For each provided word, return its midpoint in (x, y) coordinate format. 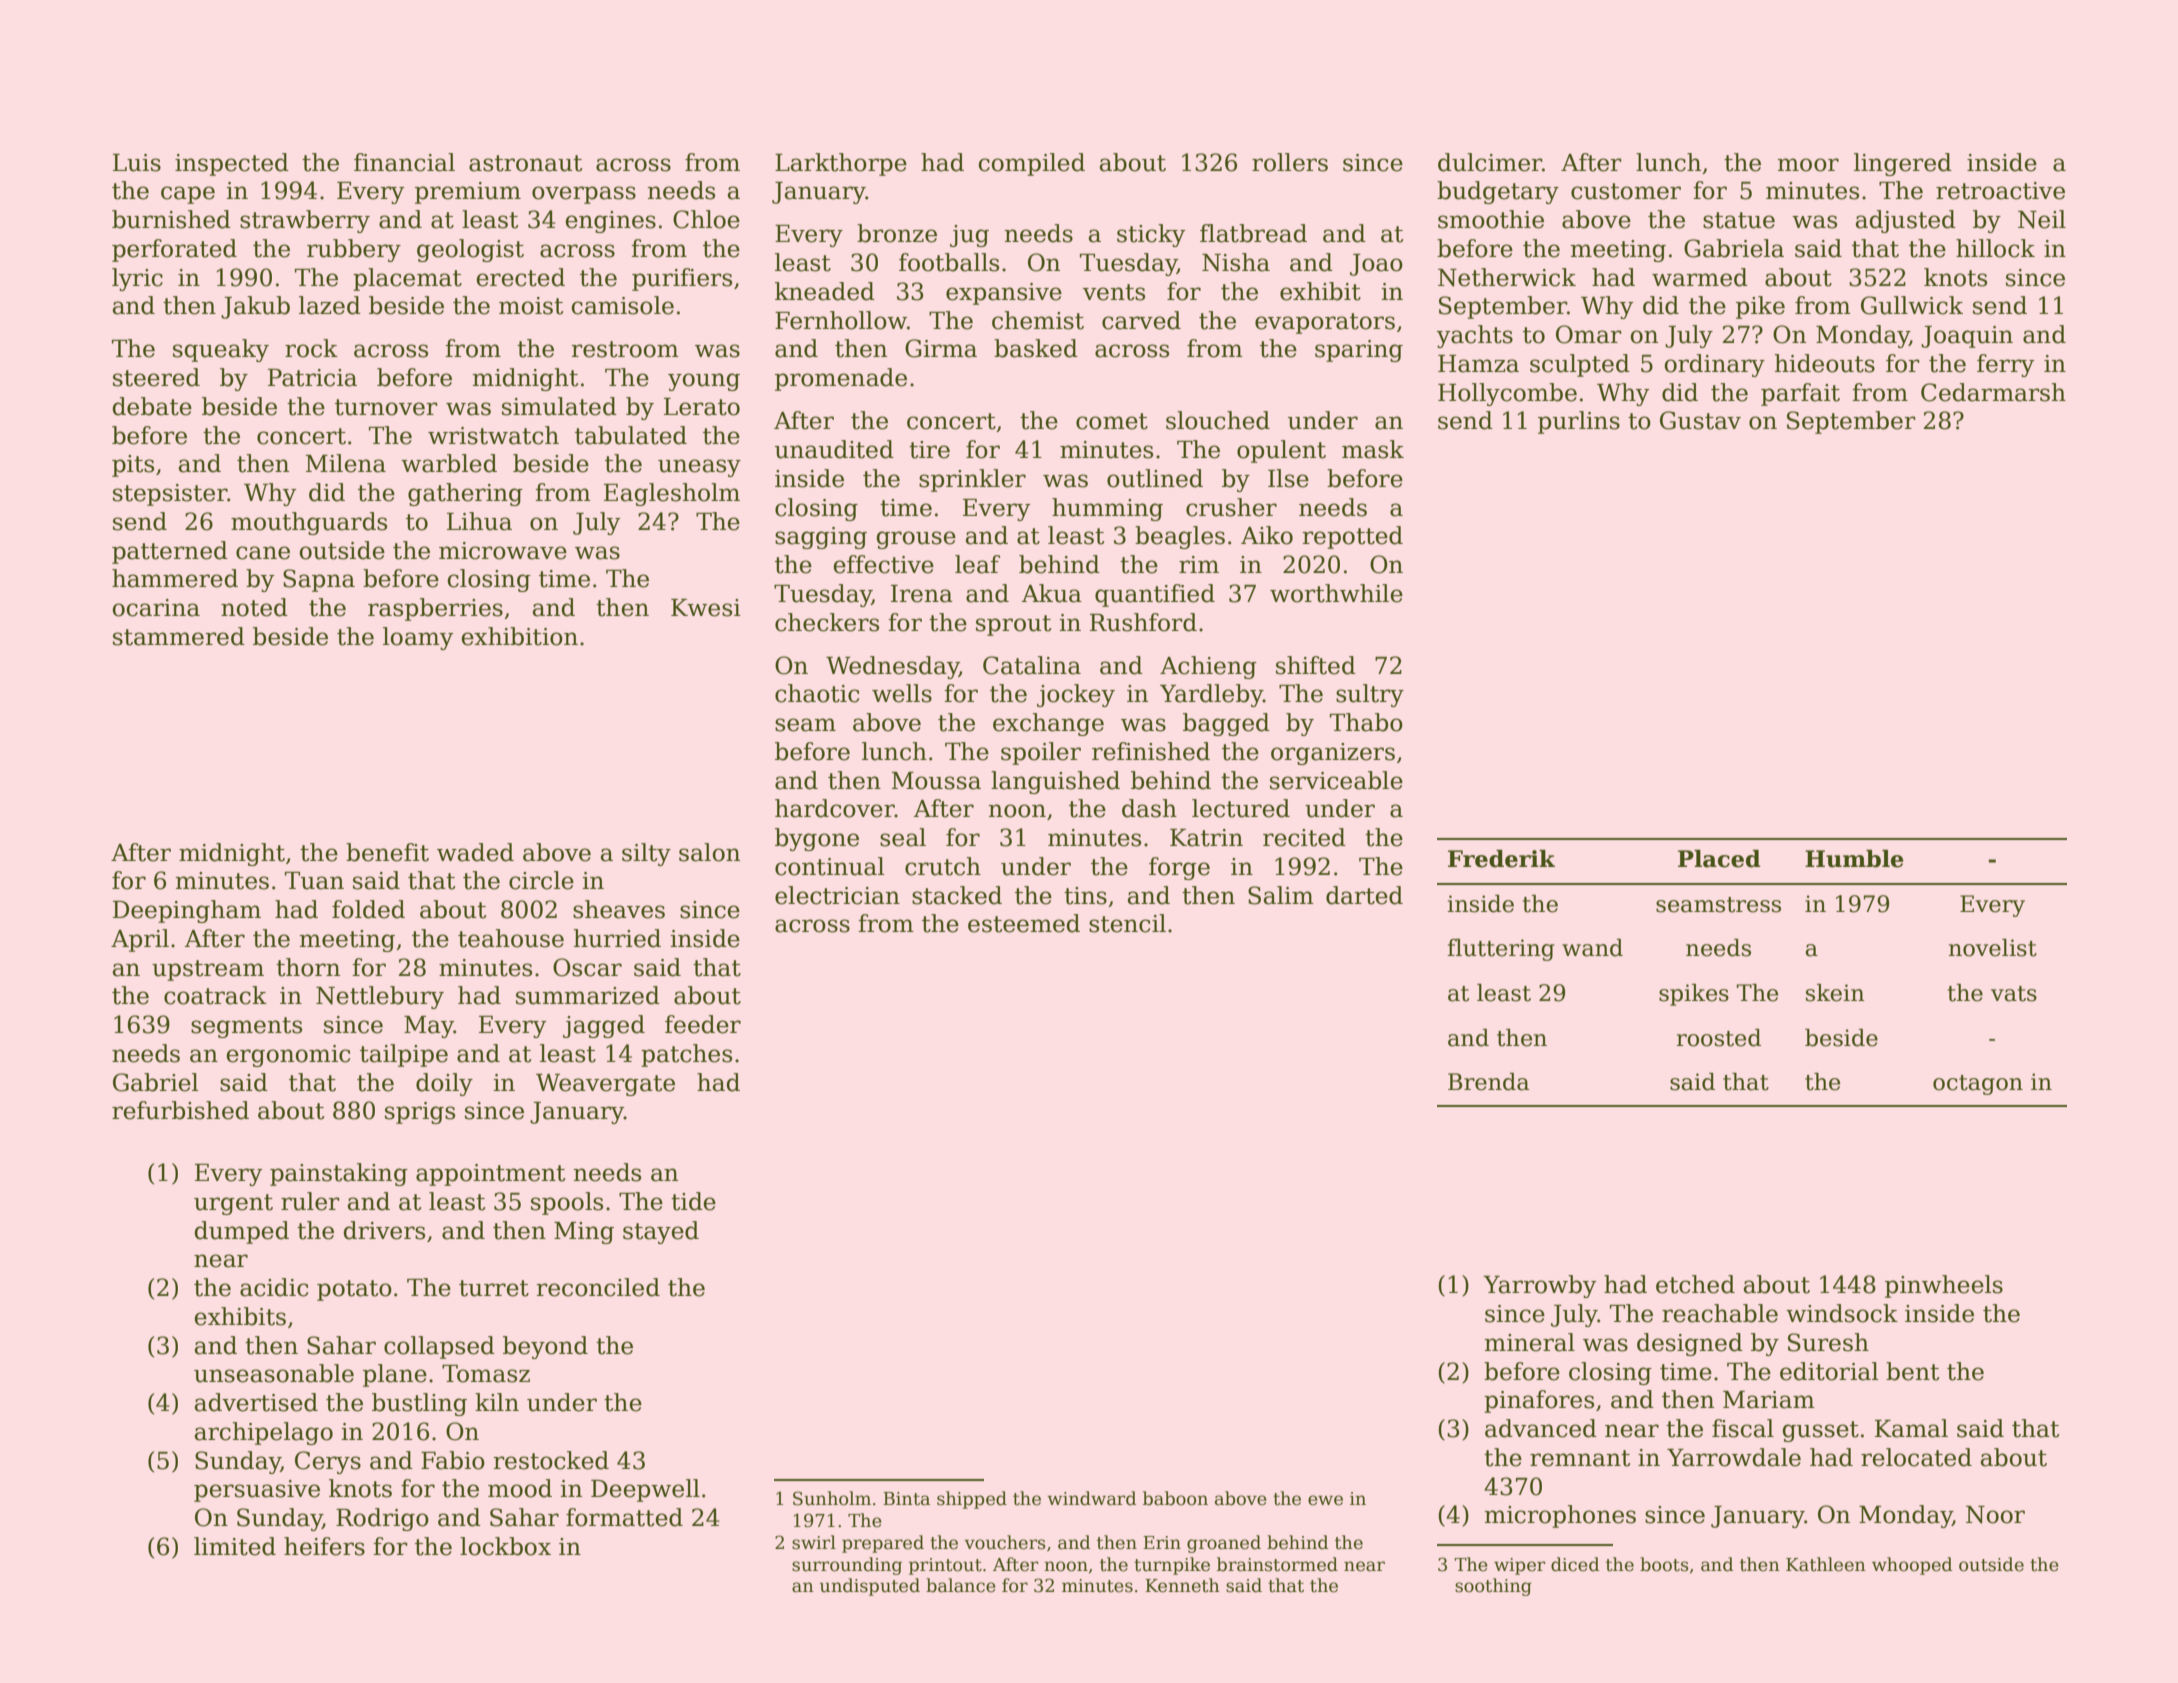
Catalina (1032, 665)
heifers (324, 1546)
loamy (418, 638)
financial (404, 162)
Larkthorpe (841, 164)
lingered (1903, 164)
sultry (1370, 695)
